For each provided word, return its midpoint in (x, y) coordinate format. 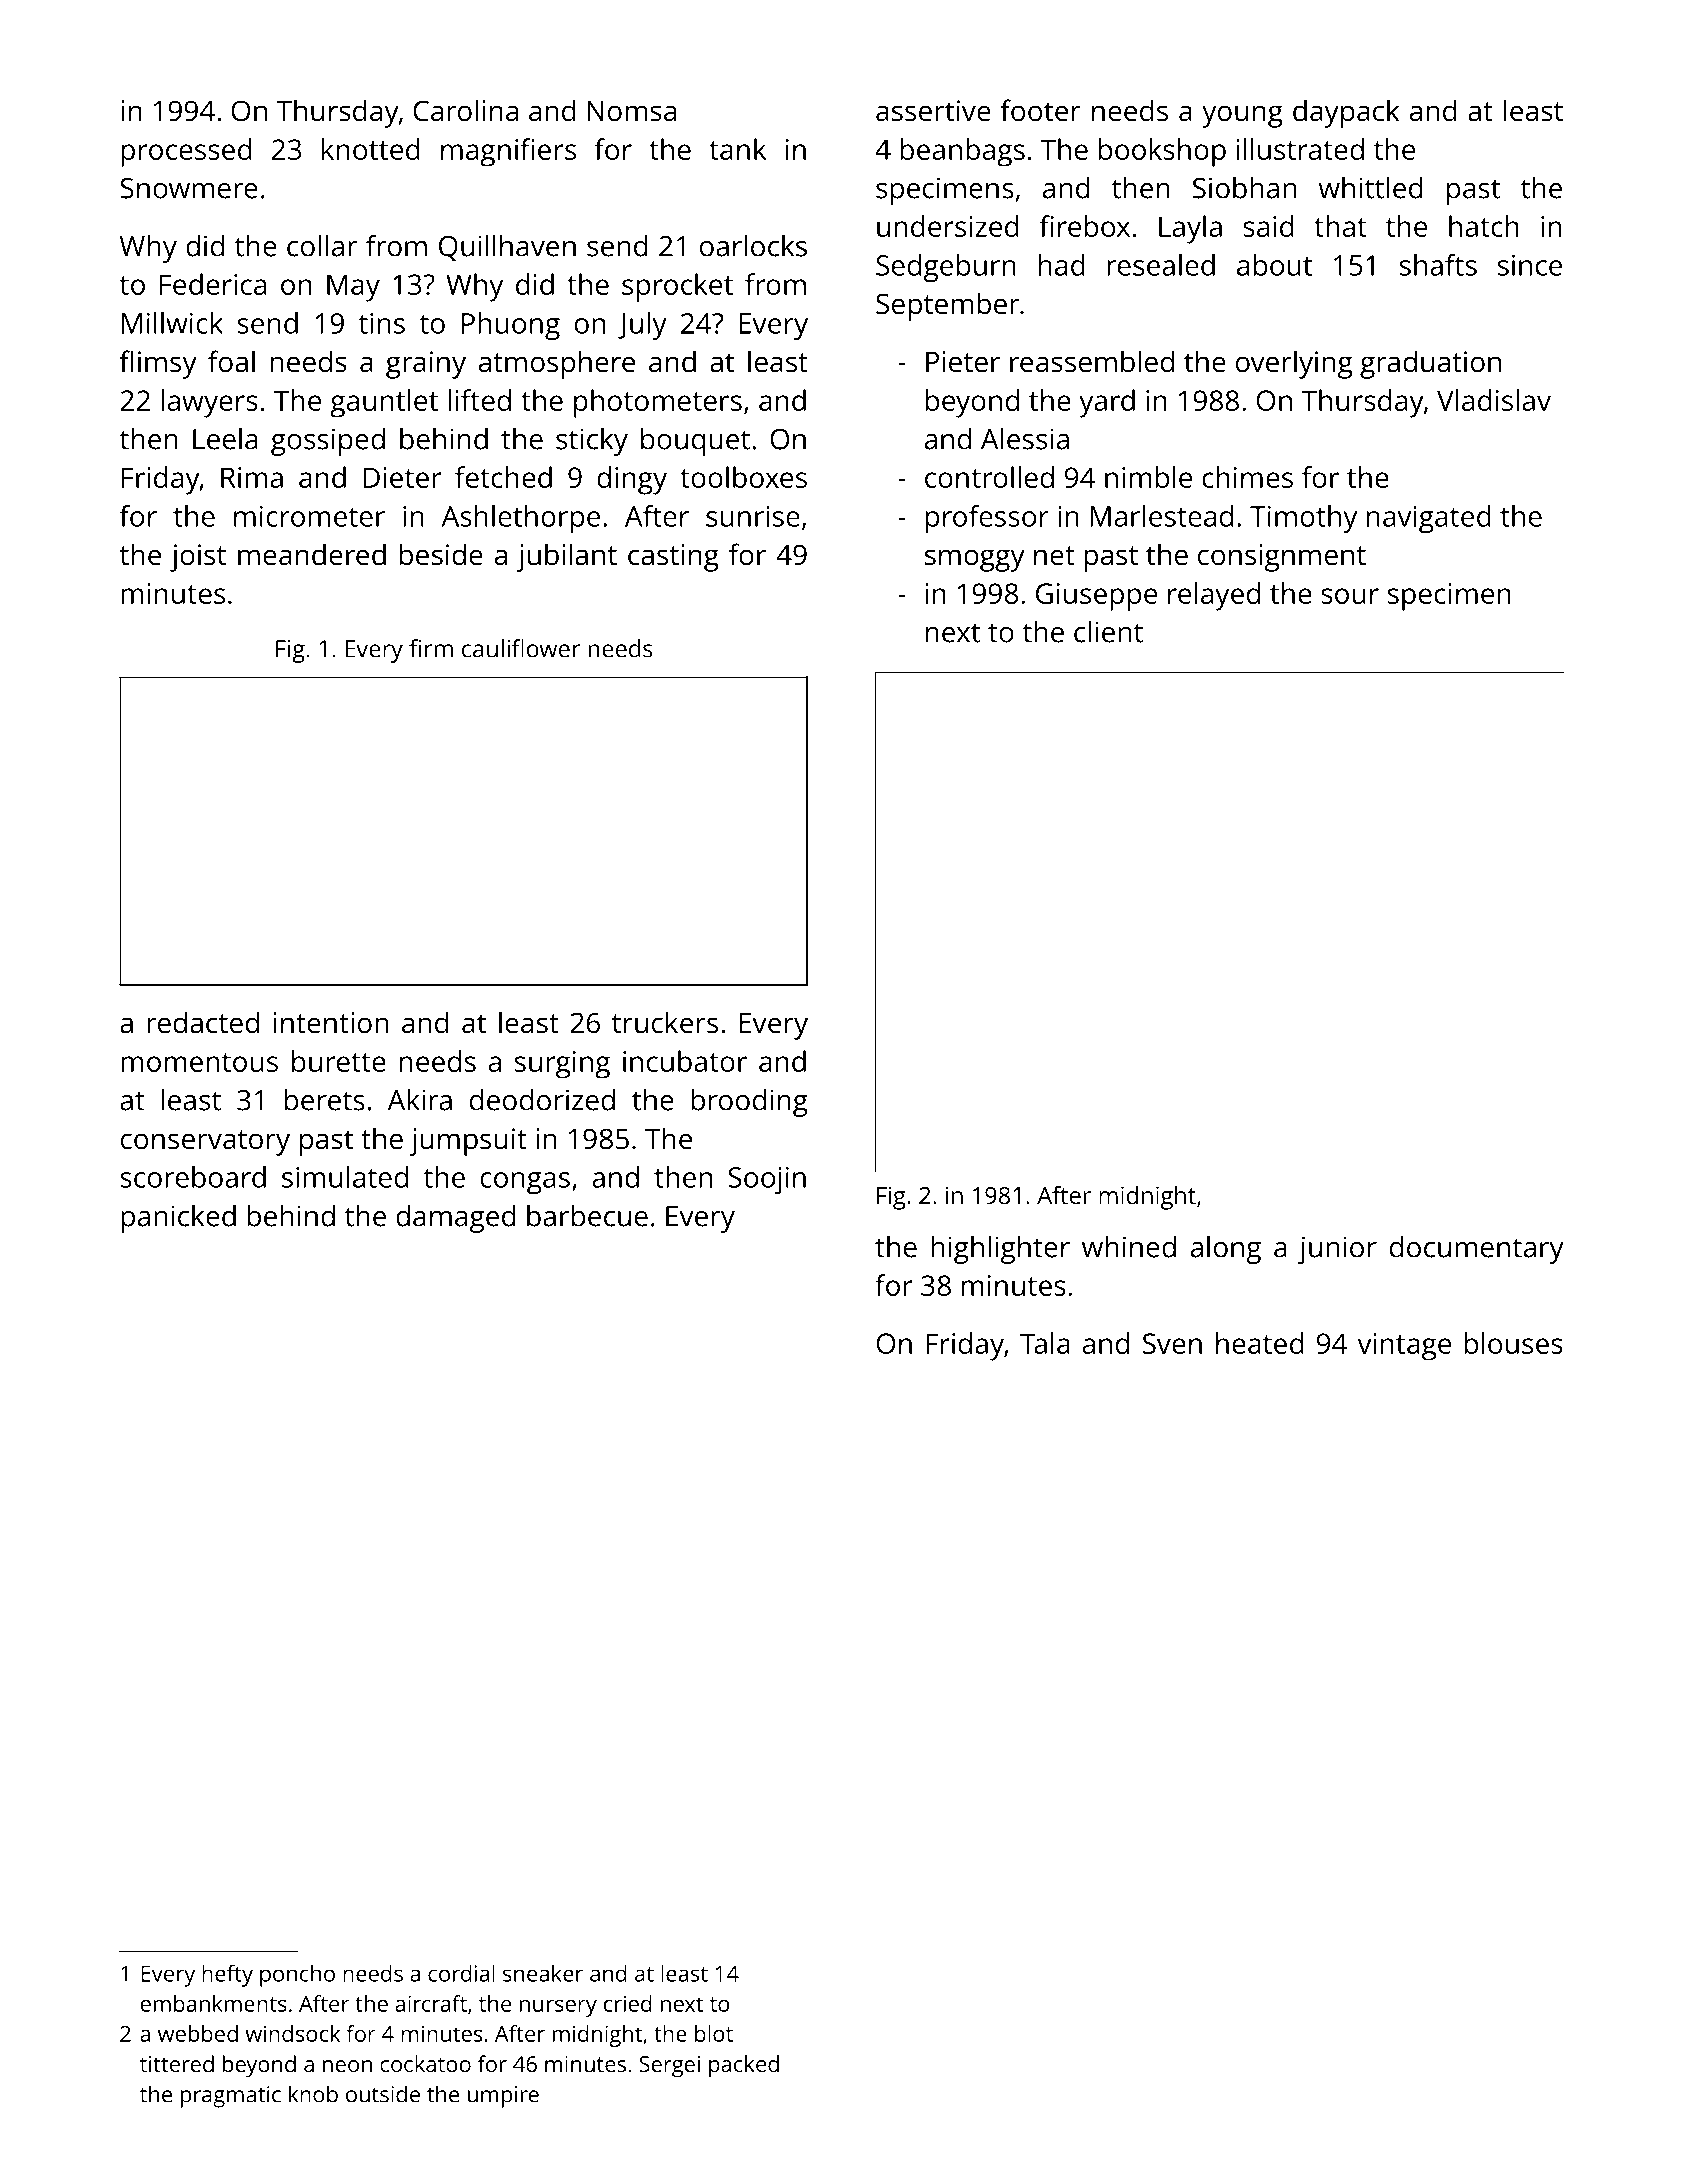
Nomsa (631, 111)
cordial (461, 1973)
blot (714, 2033)
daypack (1346, 113)
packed (744, 2066)
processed (186, 152)
